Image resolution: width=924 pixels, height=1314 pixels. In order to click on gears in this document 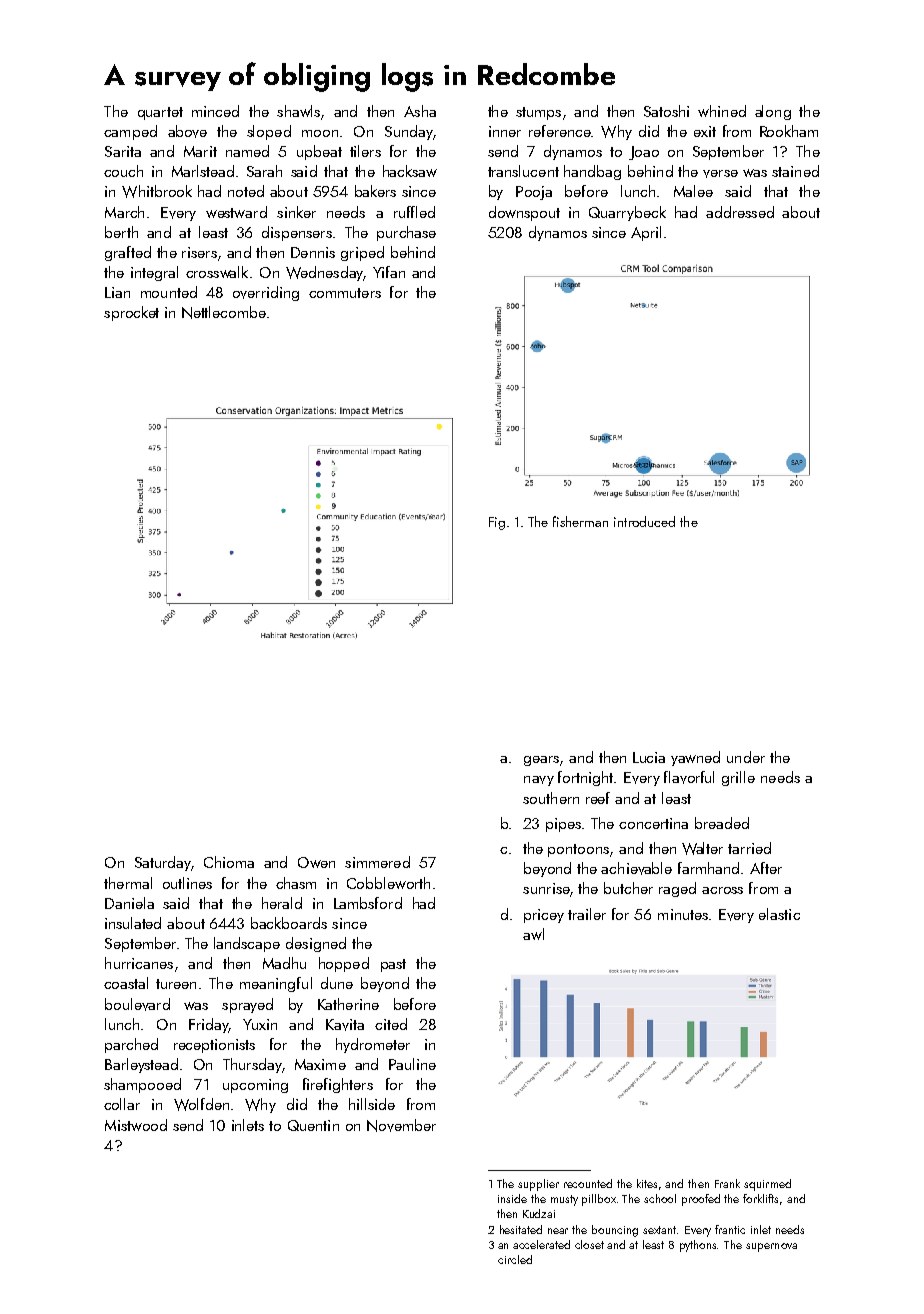, I will do `click(541, 761)`.
